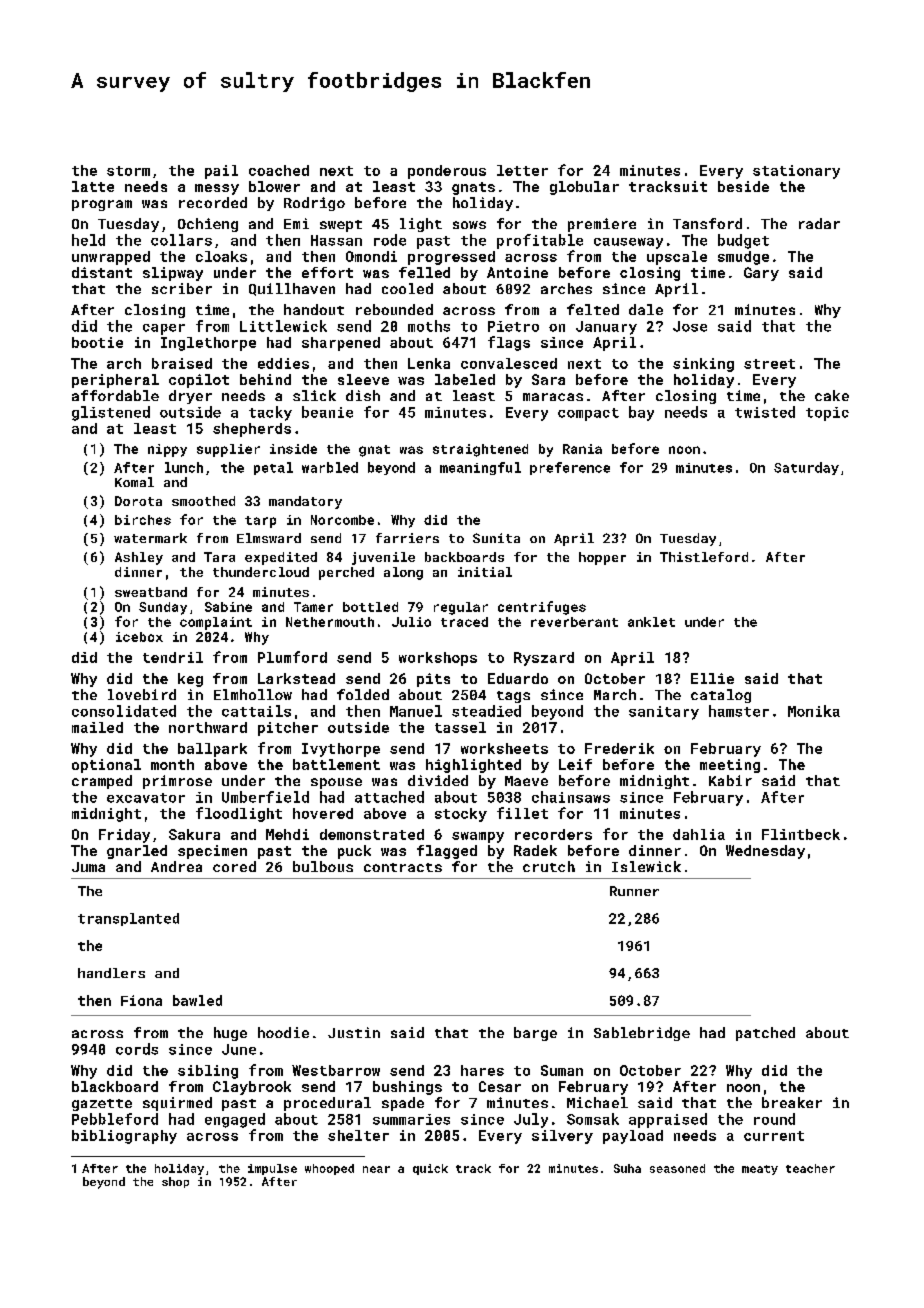  What do you see at coordinates (115, 395) in the screenshot?
I see `affordable` at bounding box center [115, 395].
